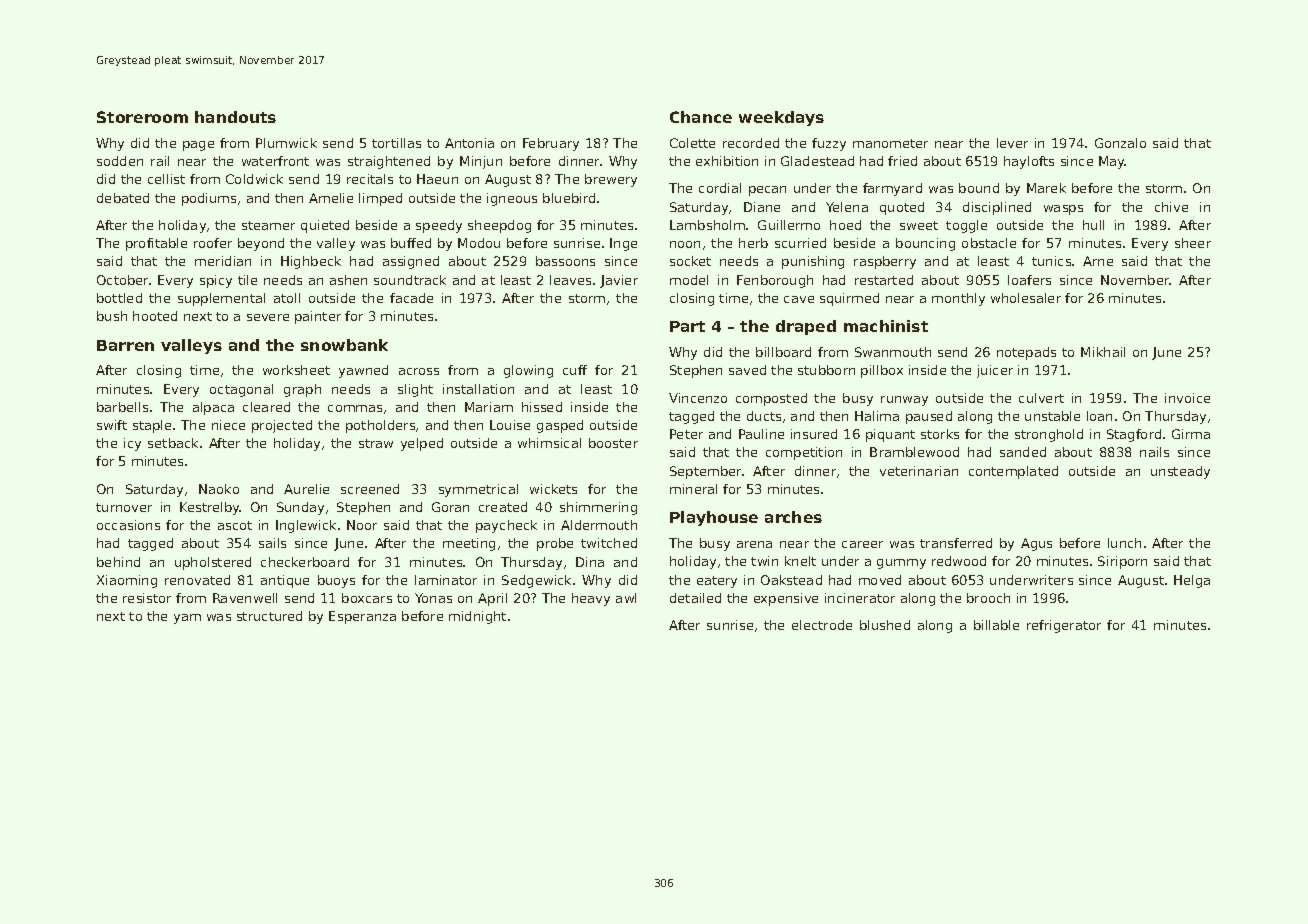  What do you see at coordinates (120, 161) in the screenshot?
I see `sodden` at bounding box center [120, 161].
